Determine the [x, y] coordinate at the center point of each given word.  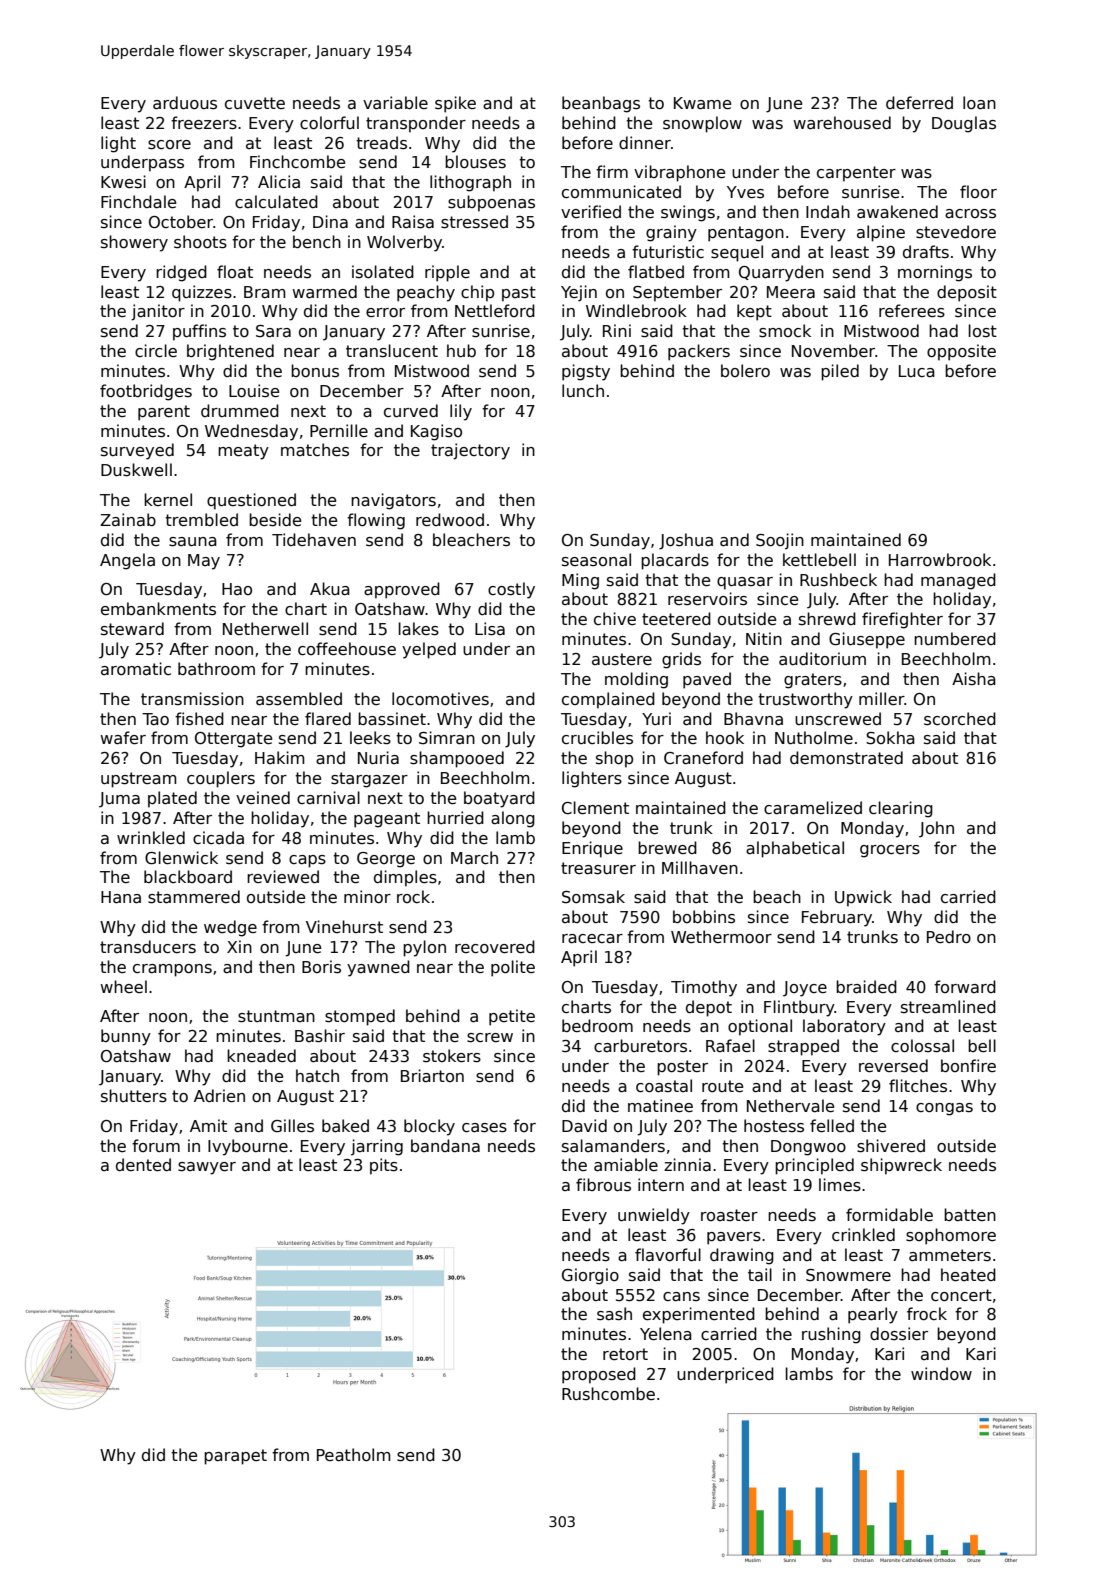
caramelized [813, 808]
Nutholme [814, 737]
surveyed [137, 451]
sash [614, 1314]
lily [461, 412]
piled [840, 372]
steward [132, 628]
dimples [405, 878]
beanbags [601, 104]
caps [307, 861]
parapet [235, 1457]
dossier [899, 1334]
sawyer [207, 1168]
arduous [185, 103]
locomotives [440, 698]
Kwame [702, 103]
